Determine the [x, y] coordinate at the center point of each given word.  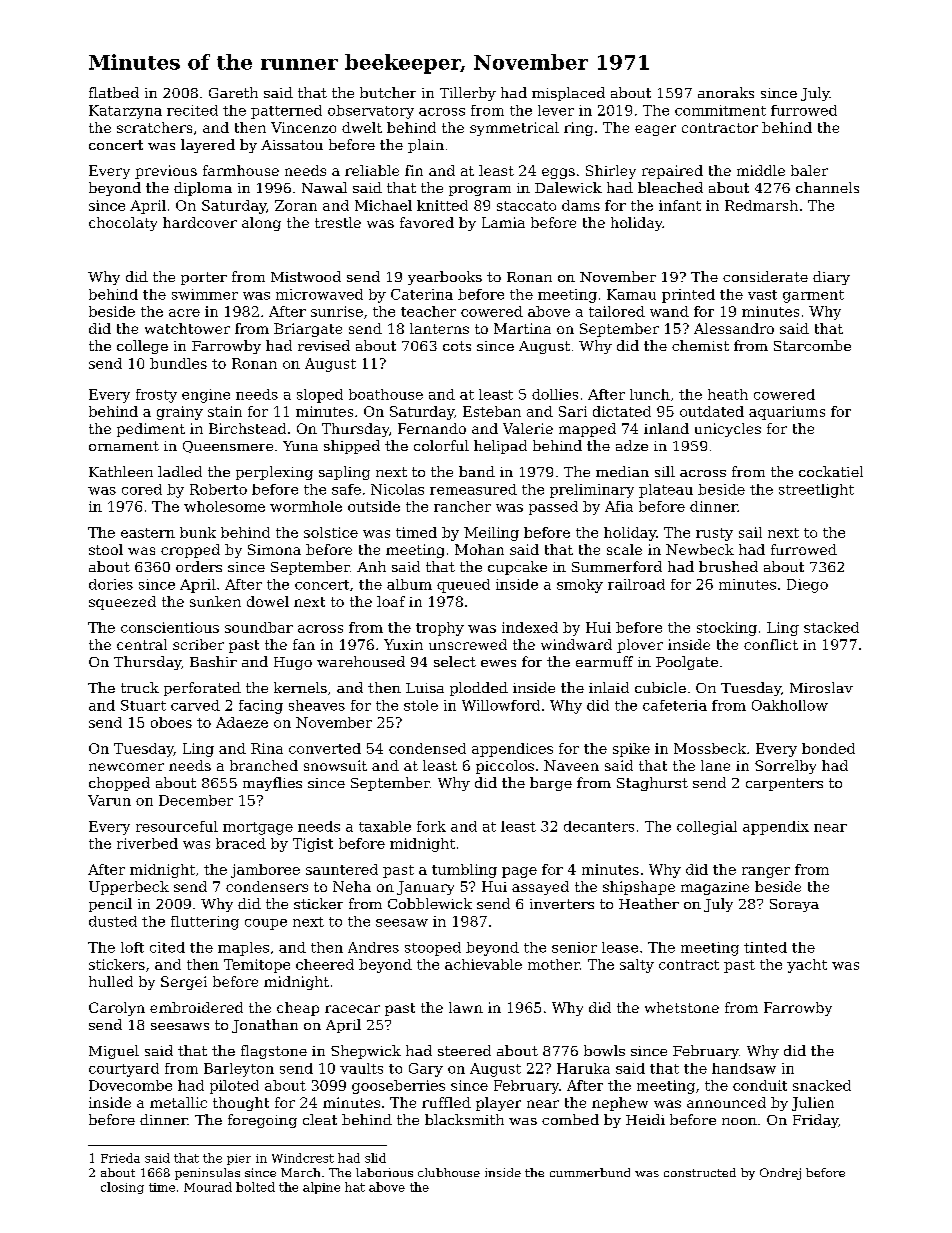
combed [570, 1119]
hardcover [200, 222]
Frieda [120, 1158]
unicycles [728, 430]
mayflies [272, 784]
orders [199, 566]
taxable [385, 826]
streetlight [816, 491]
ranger [766, 872]
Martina [522, 328]
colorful [441, 445]
